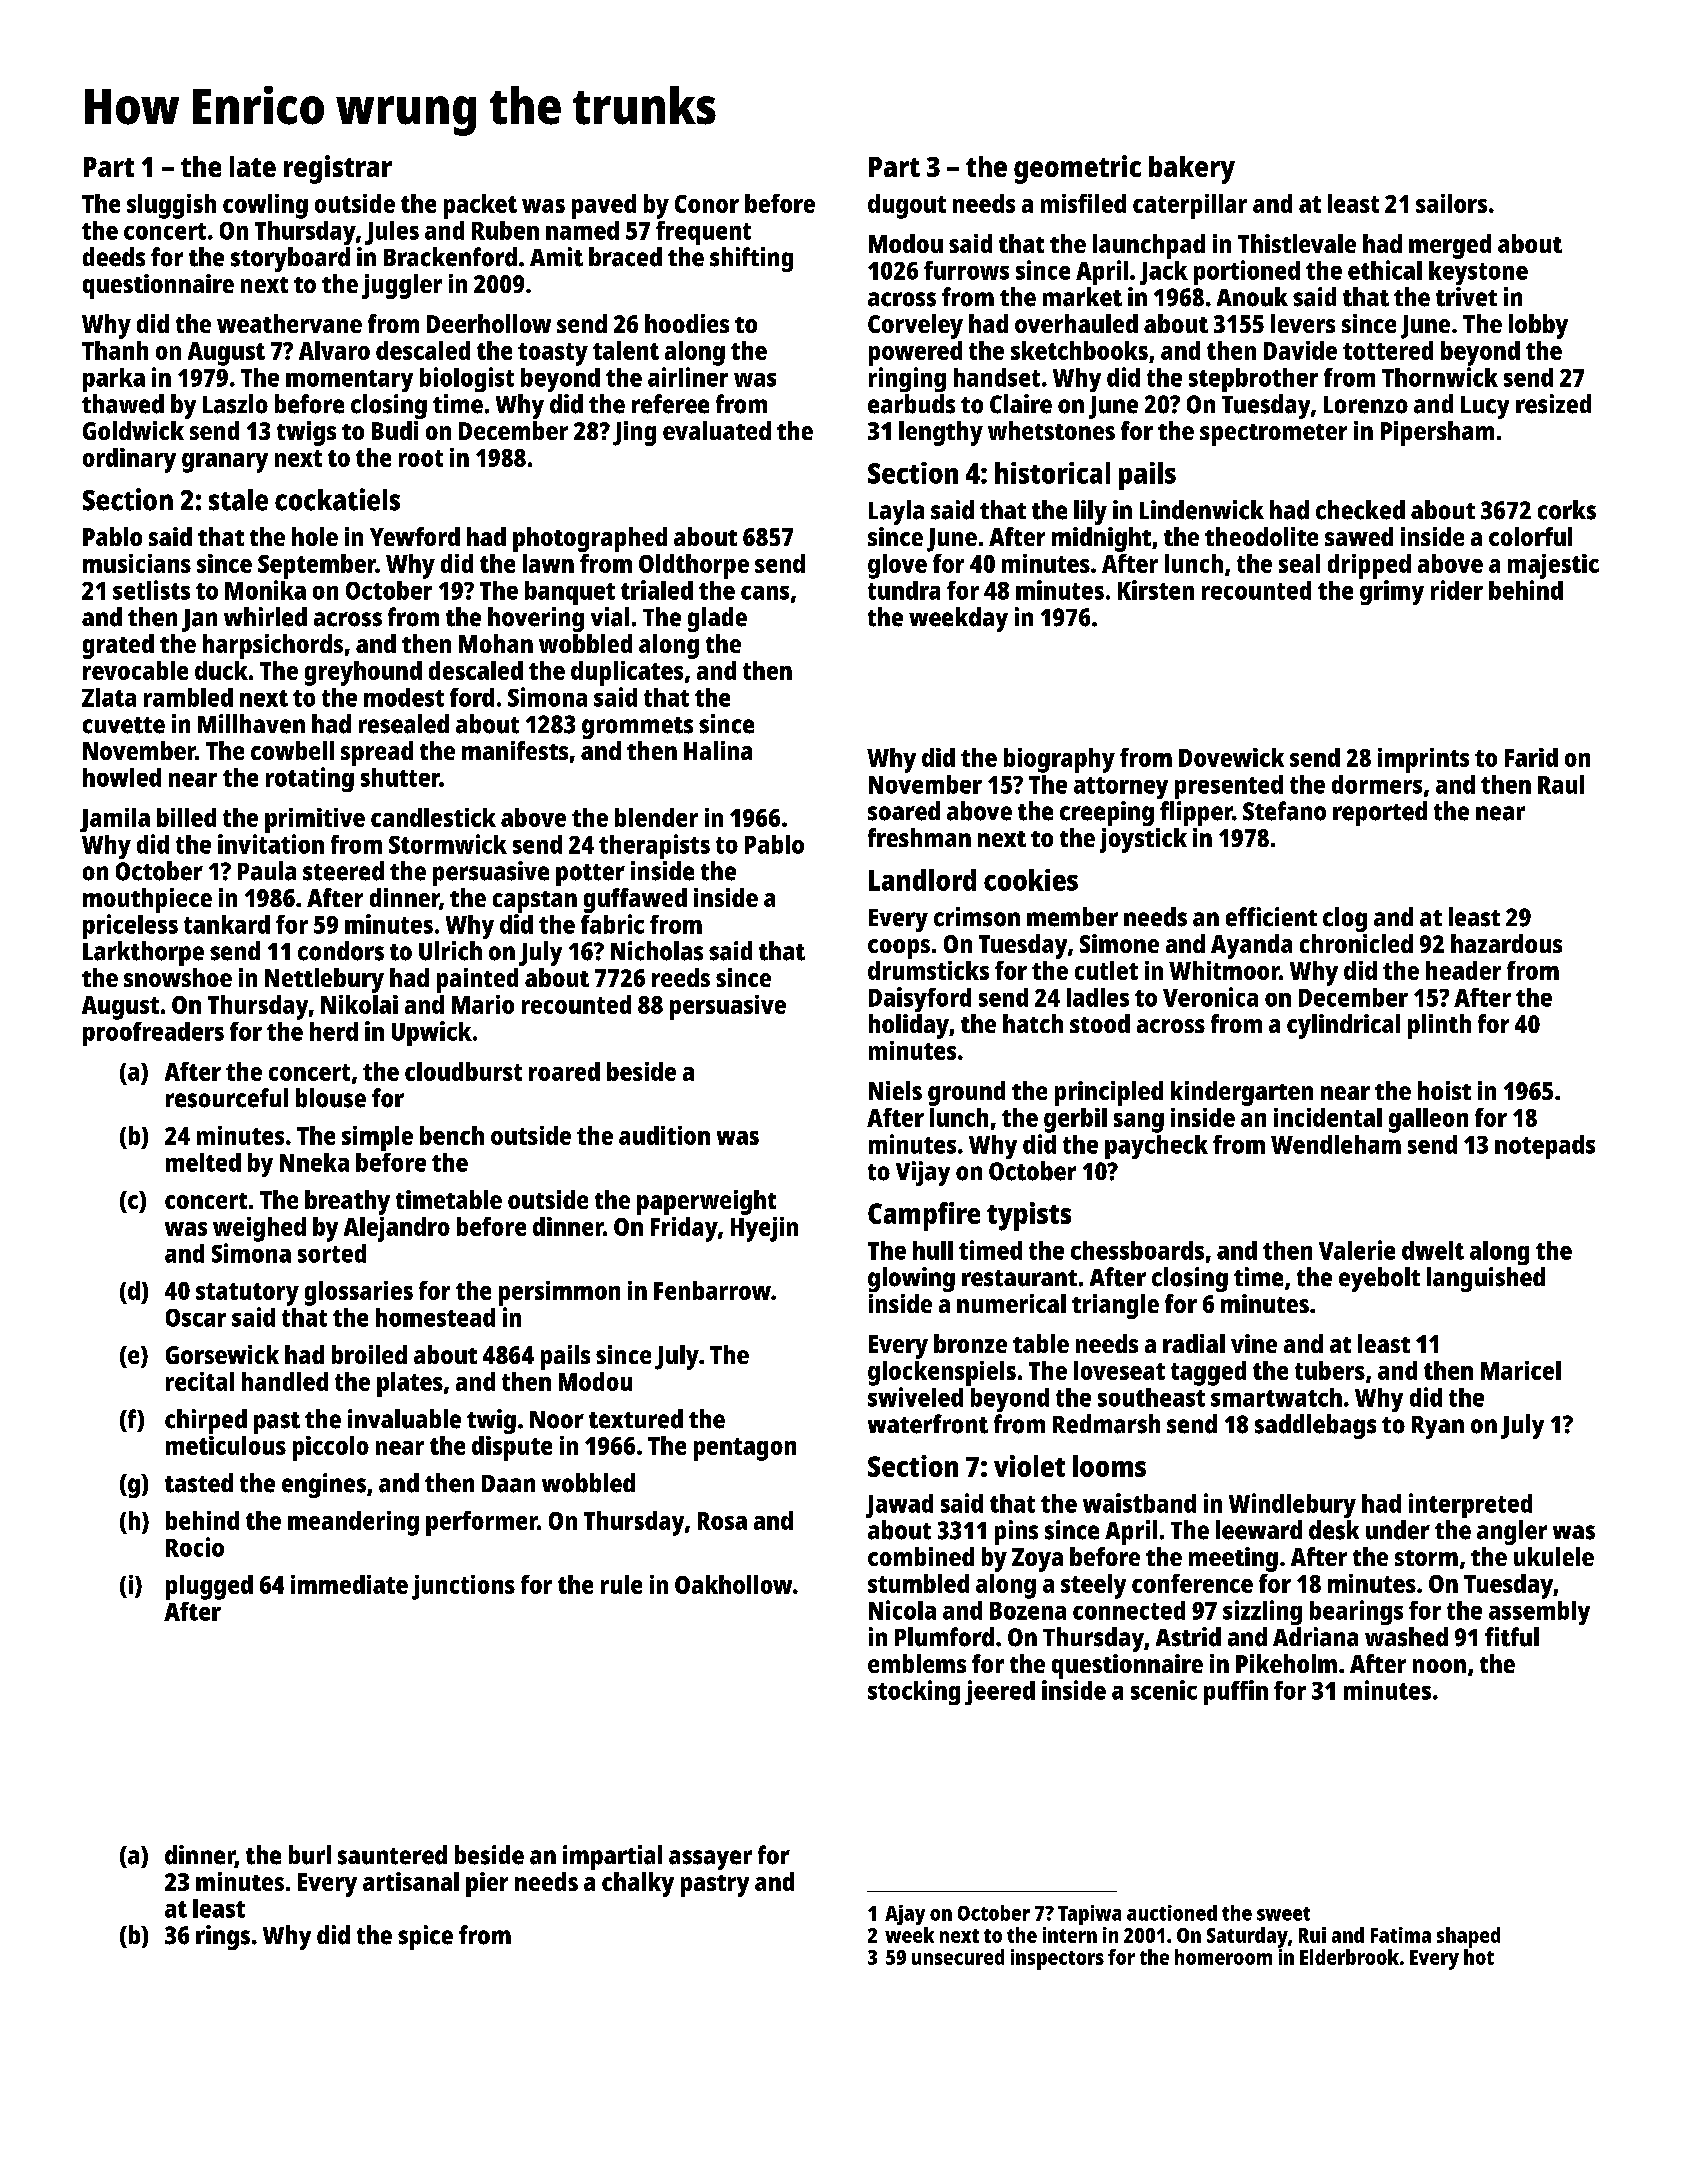  I want to click on spice, so click(425, 1937).
